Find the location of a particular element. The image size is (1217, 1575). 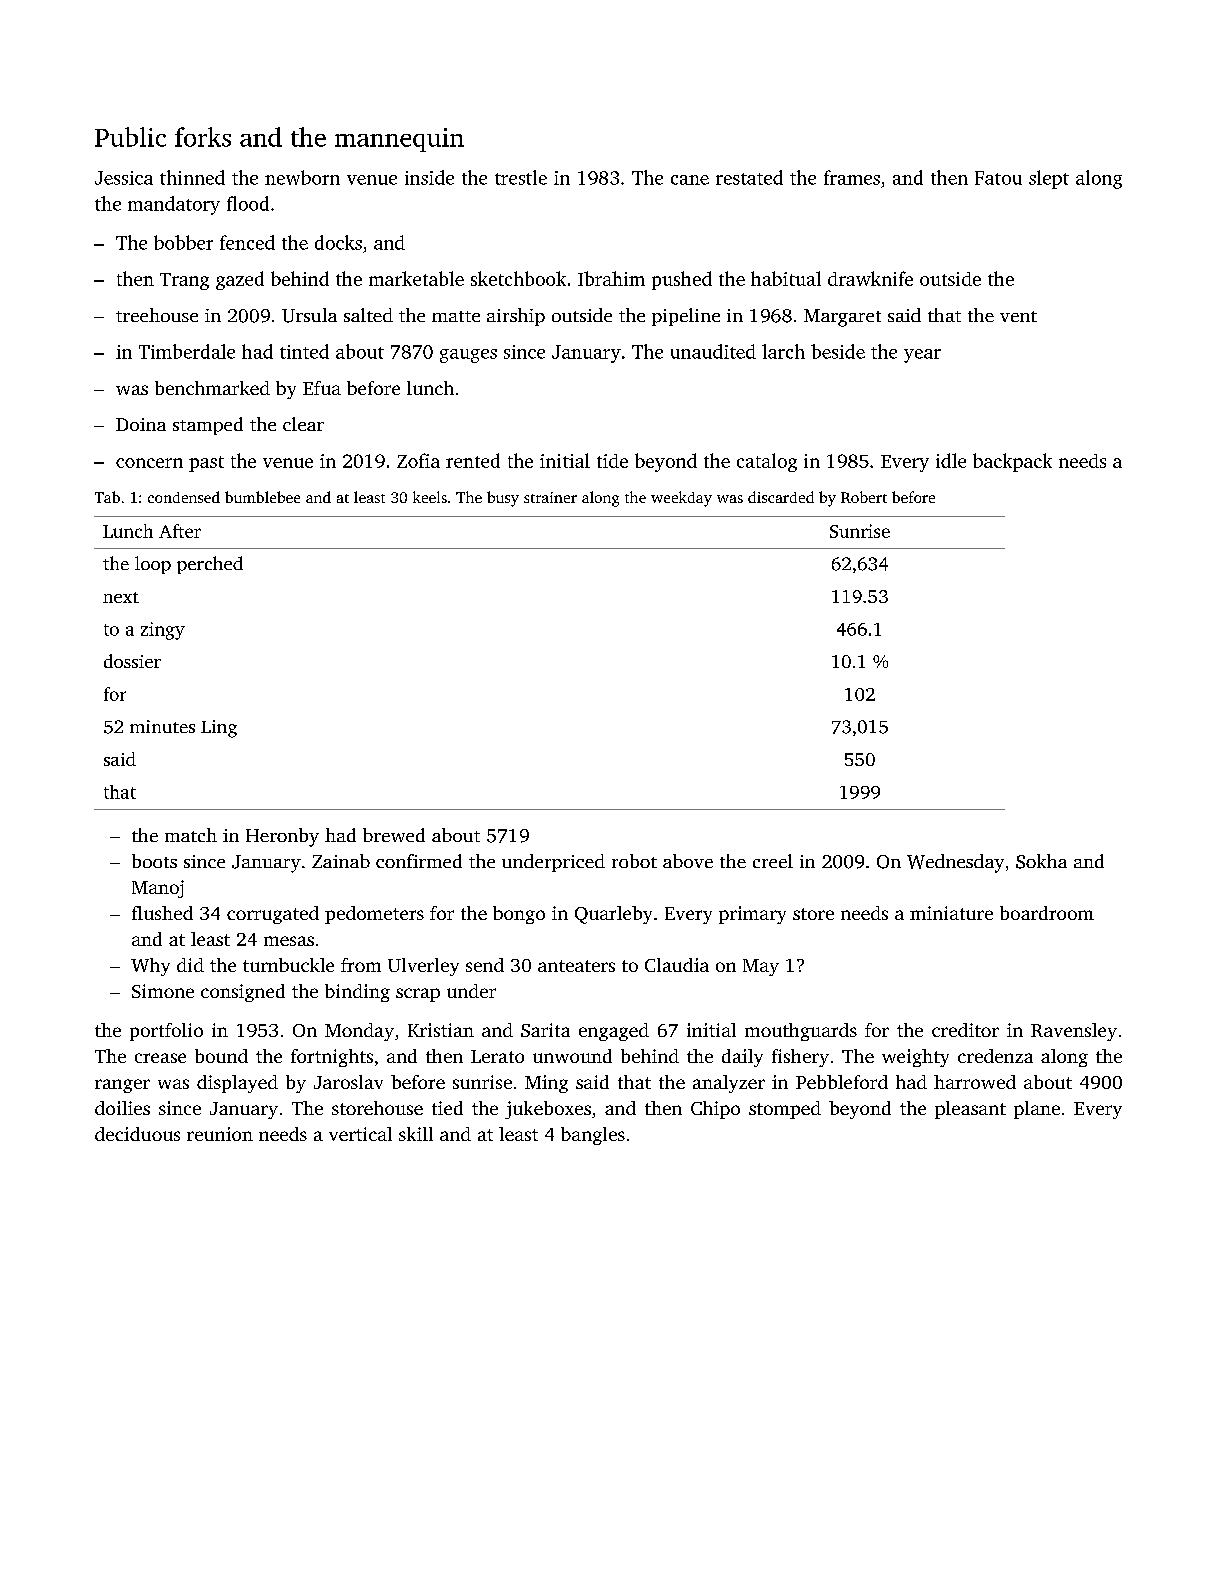

reunion is located at coordinates (220, 1134).
